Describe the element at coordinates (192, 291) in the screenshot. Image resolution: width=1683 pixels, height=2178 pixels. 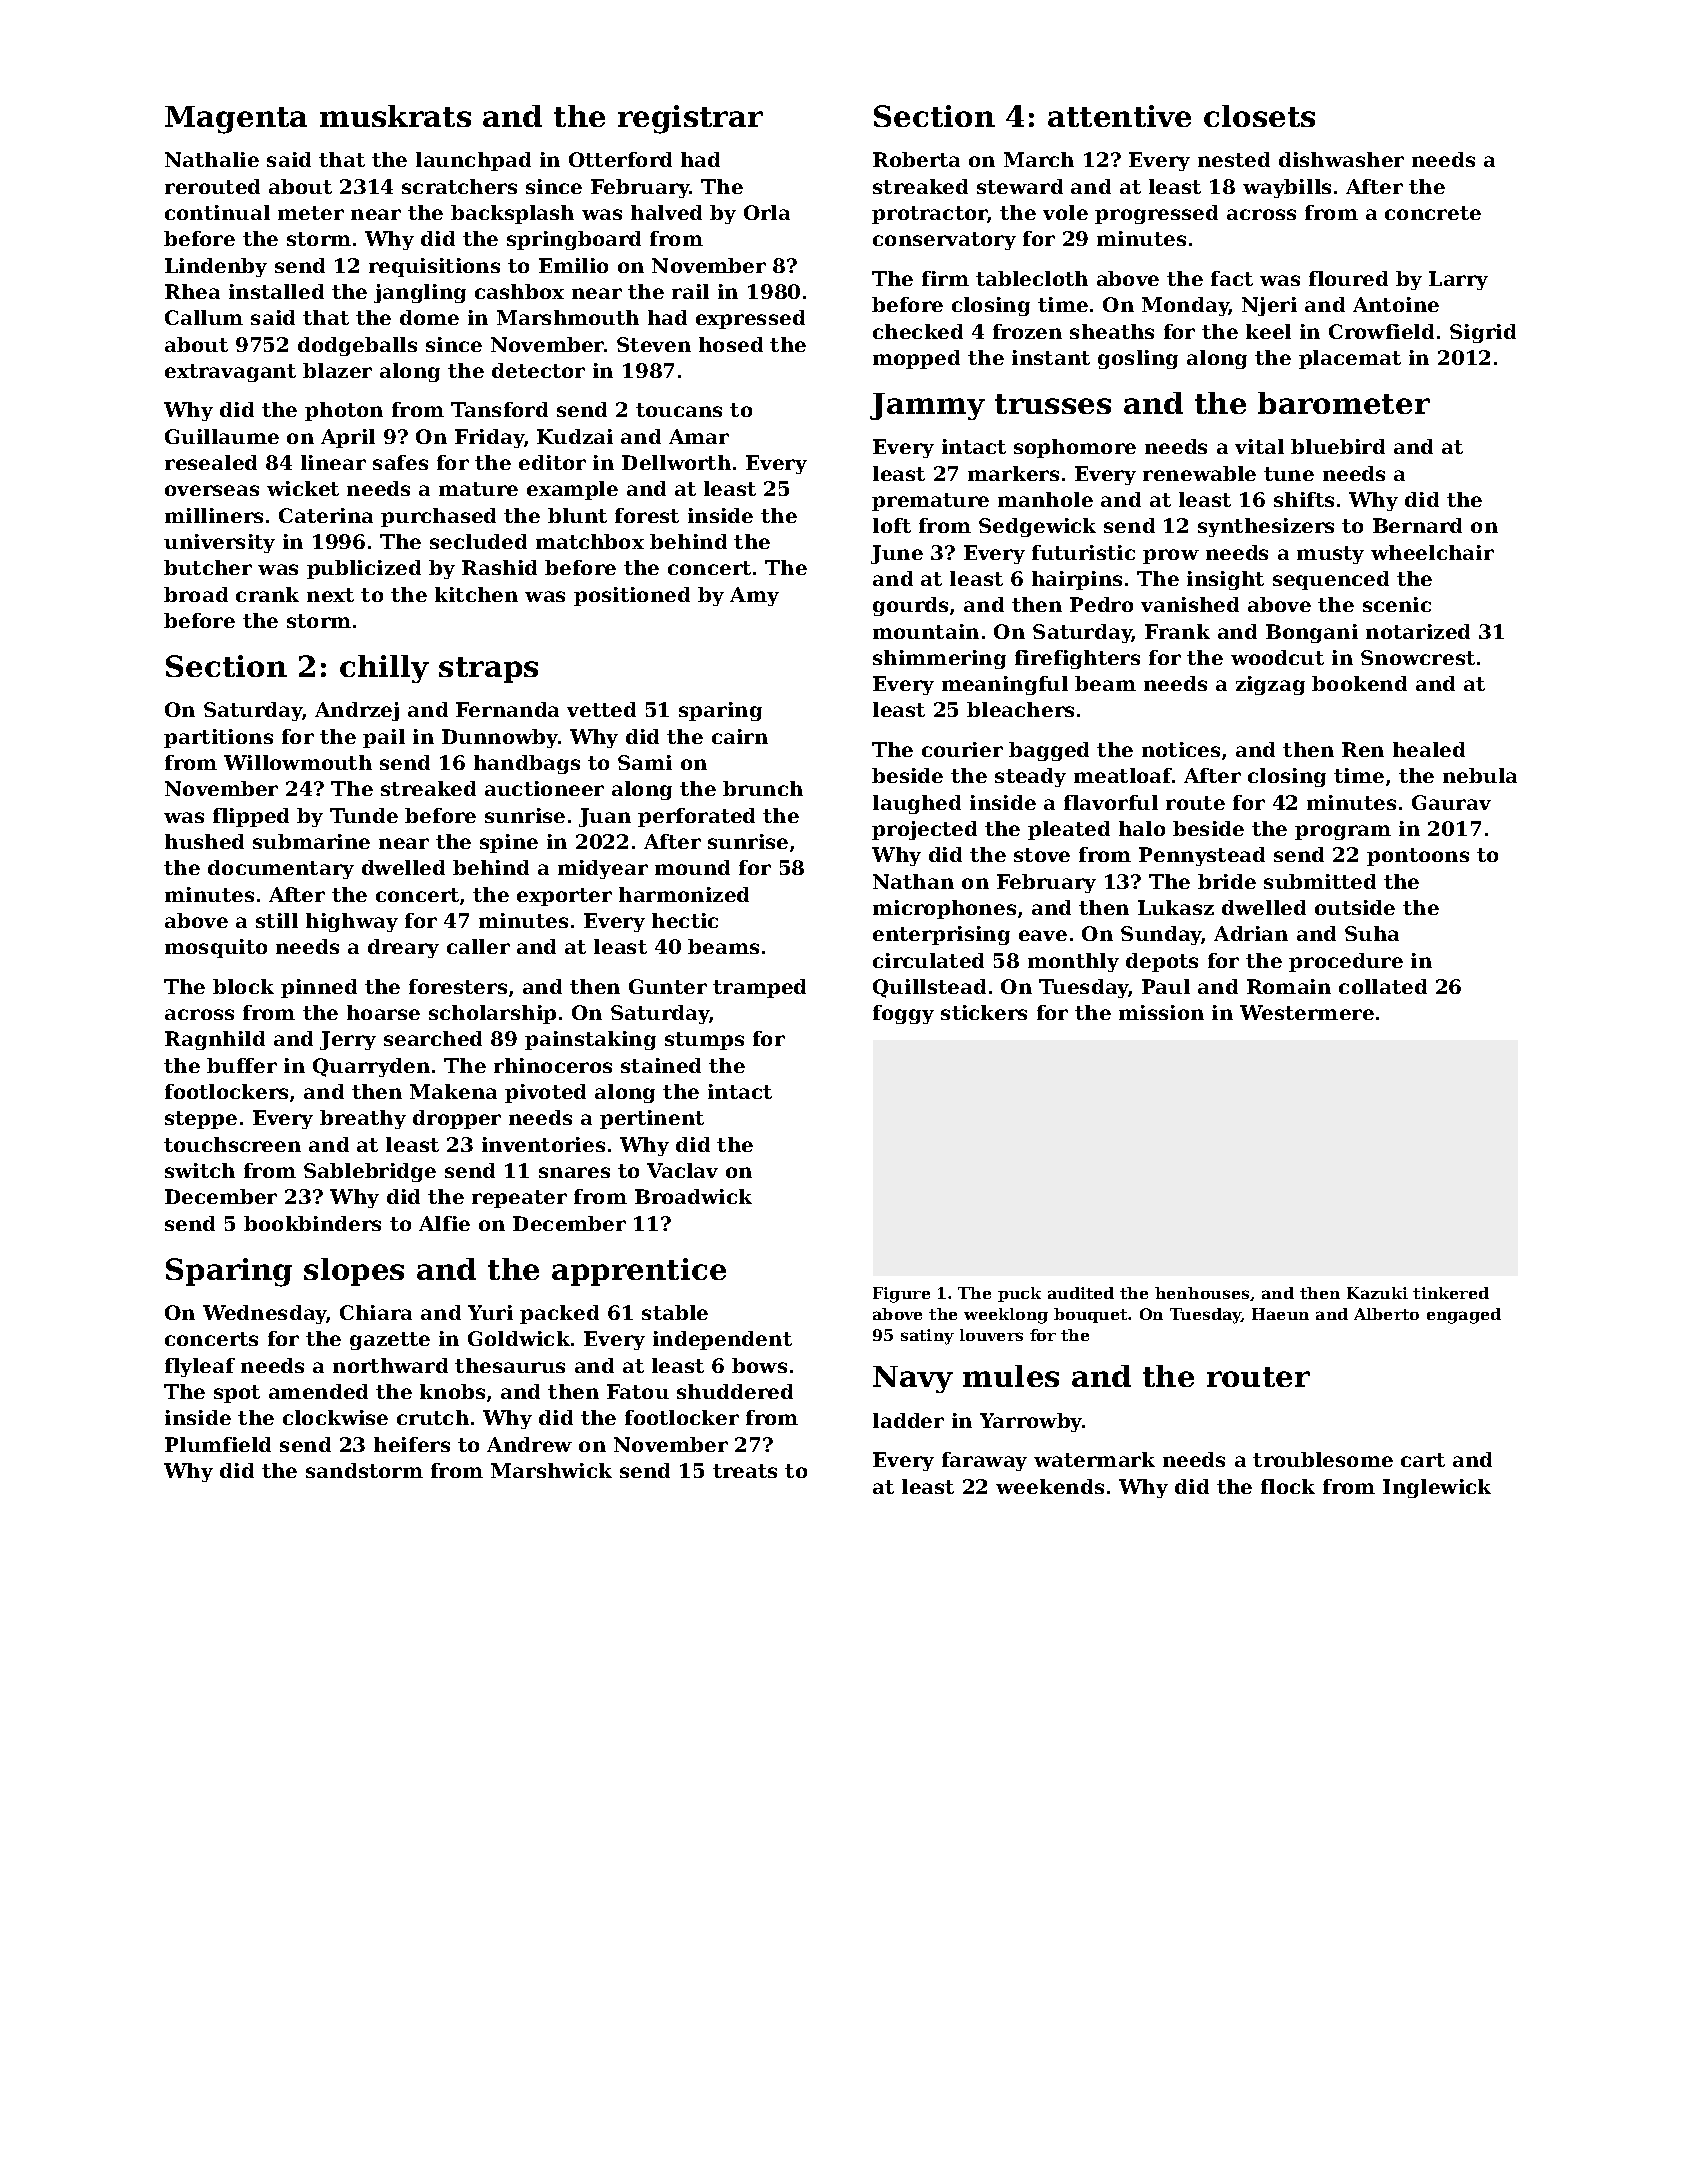
I see `Rhea` at that location.
